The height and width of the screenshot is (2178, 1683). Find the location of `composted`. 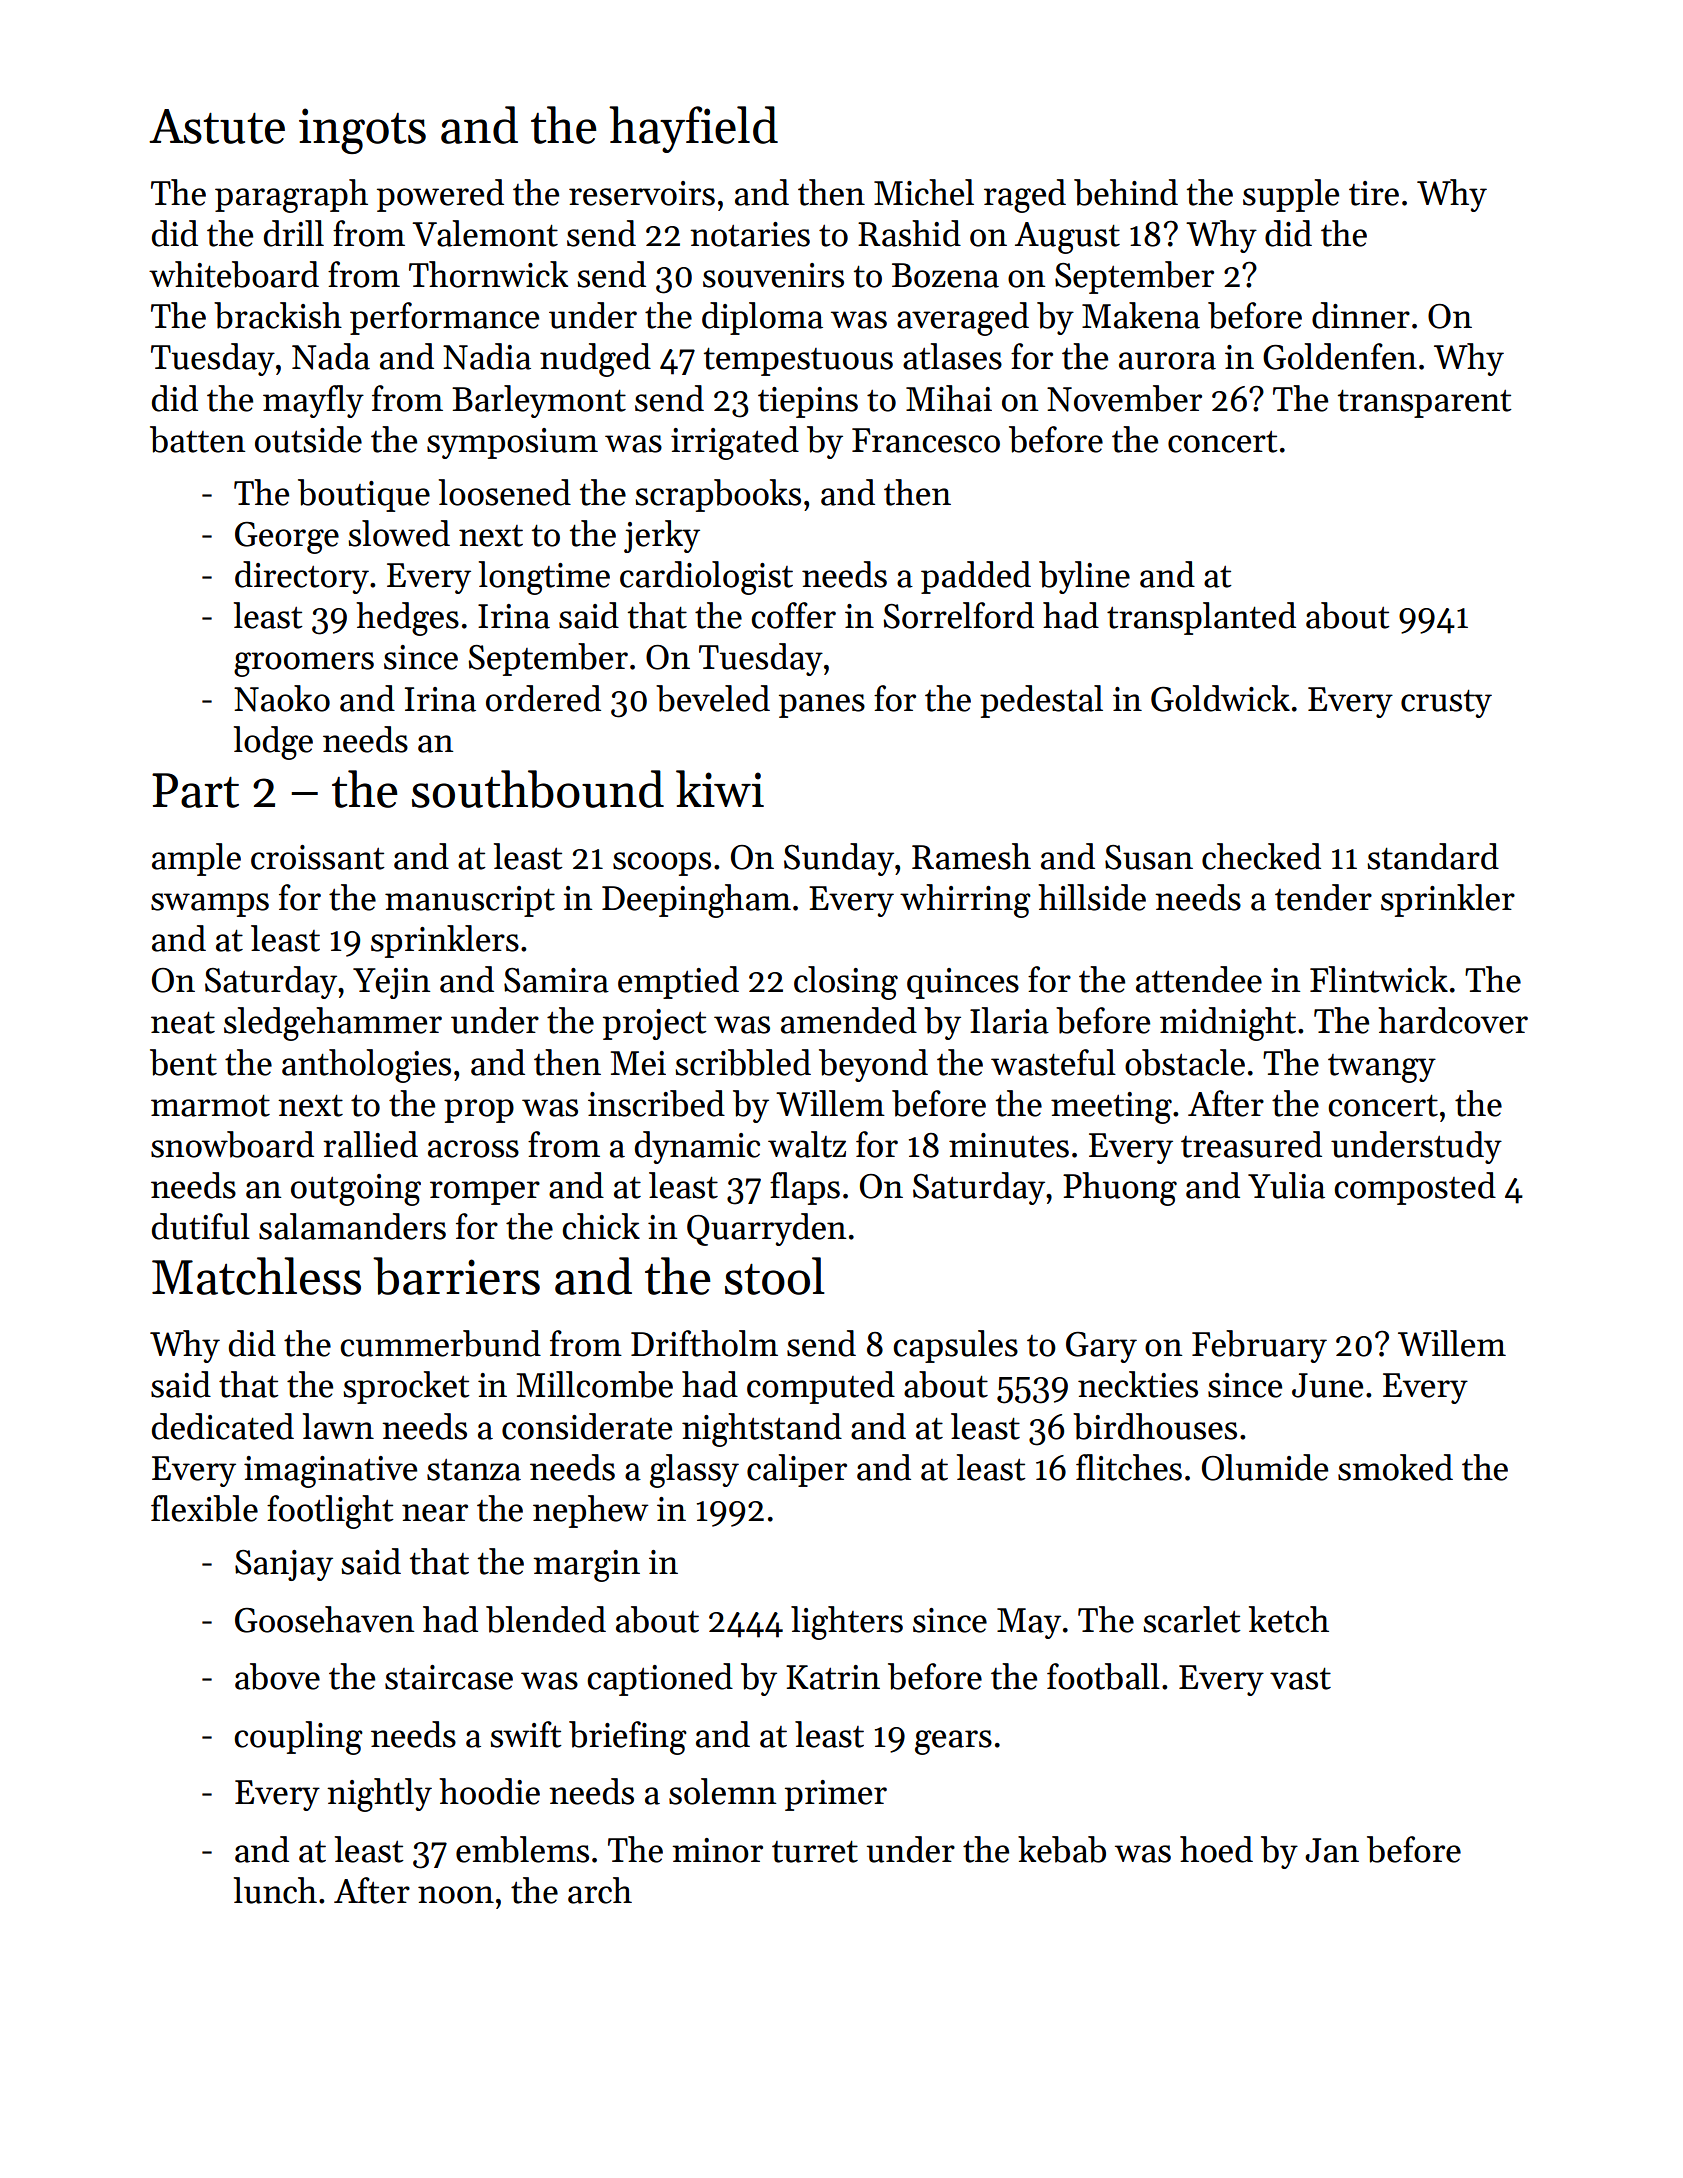

composted is located at coordinates (1415, 1188).
